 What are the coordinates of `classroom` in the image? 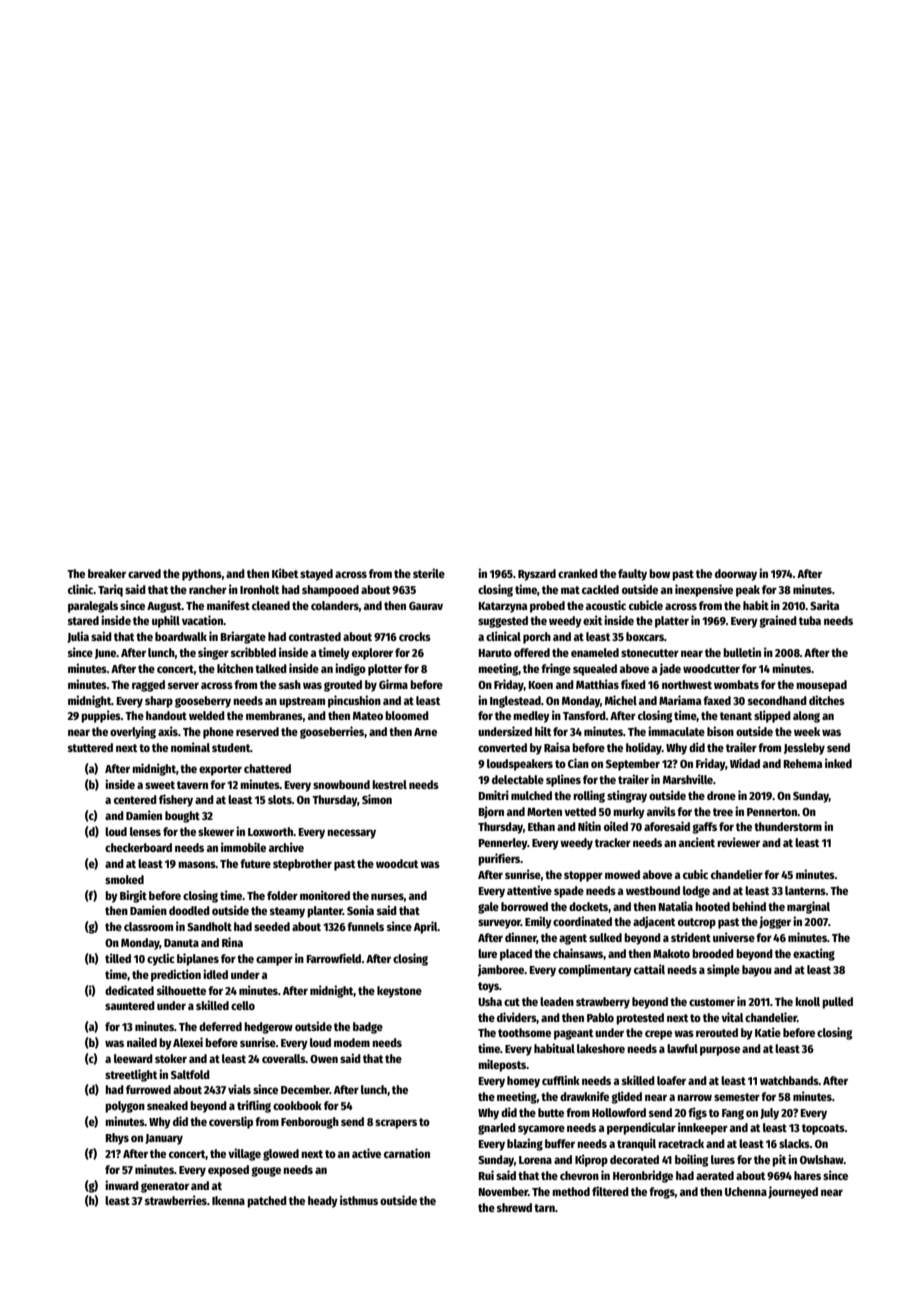 It's located at (148, 926).
